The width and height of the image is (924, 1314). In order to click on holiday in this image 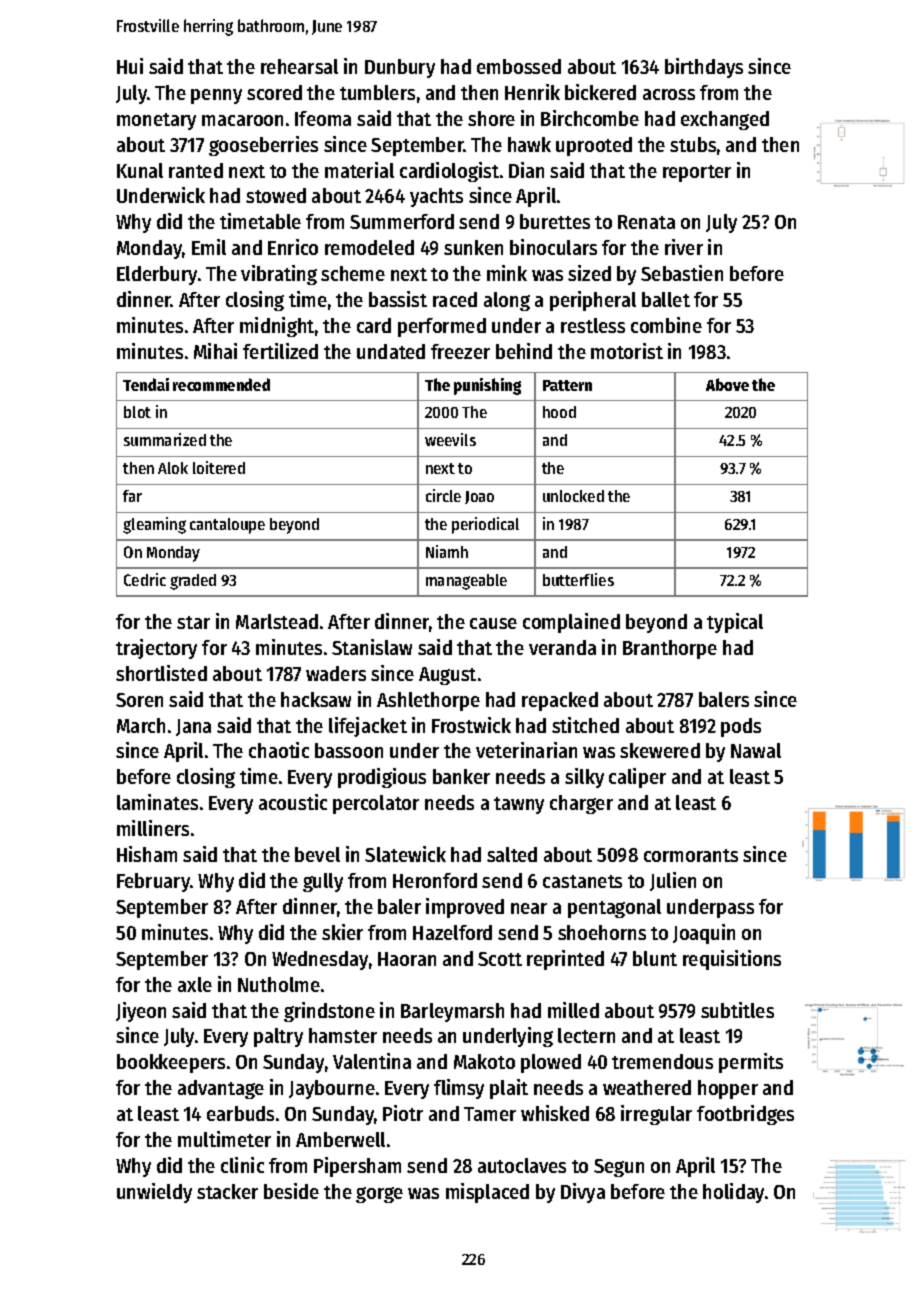, I will do `click(733, 1193)`.
